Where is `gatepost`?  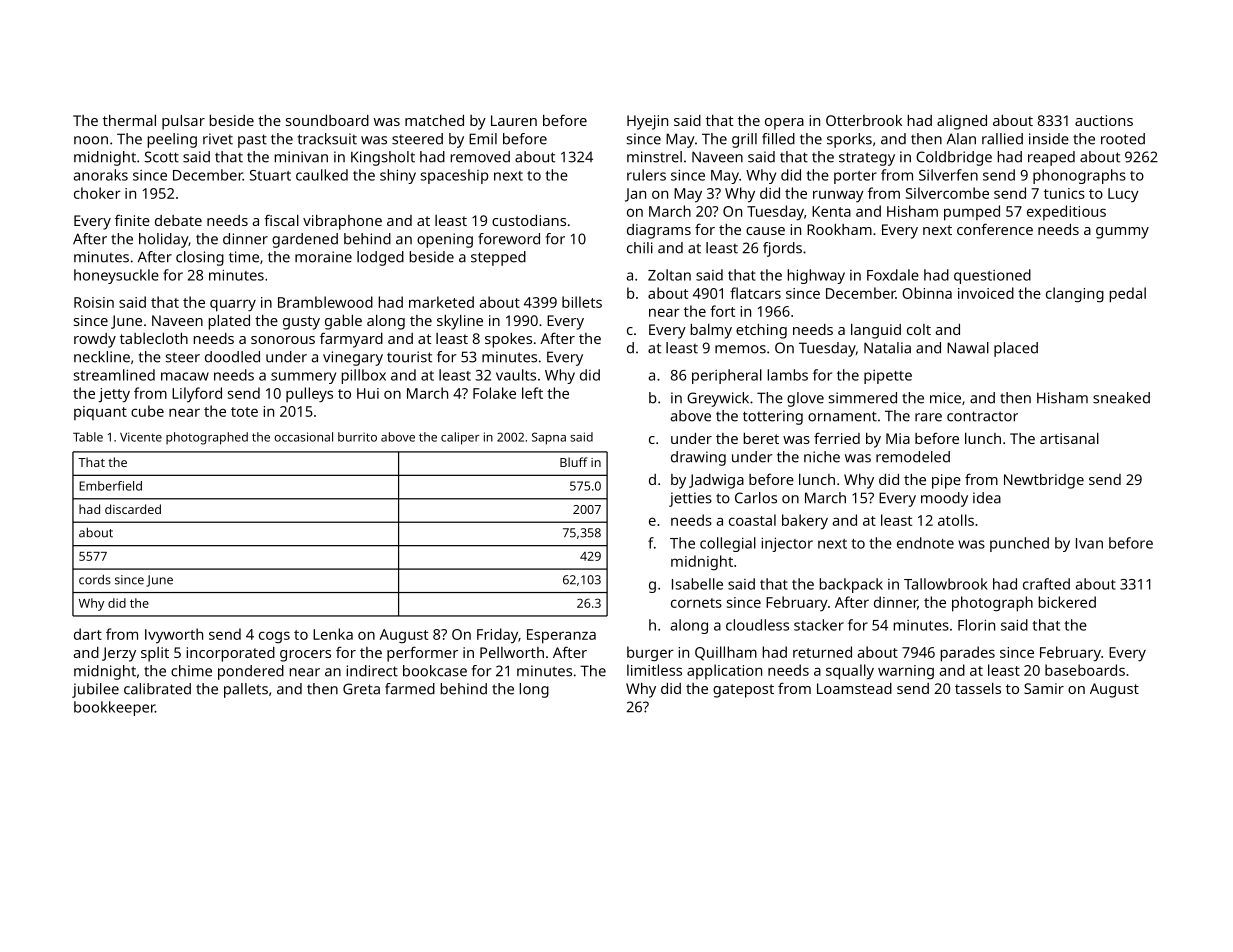 gatepost is located at coordinates (743, 691).
